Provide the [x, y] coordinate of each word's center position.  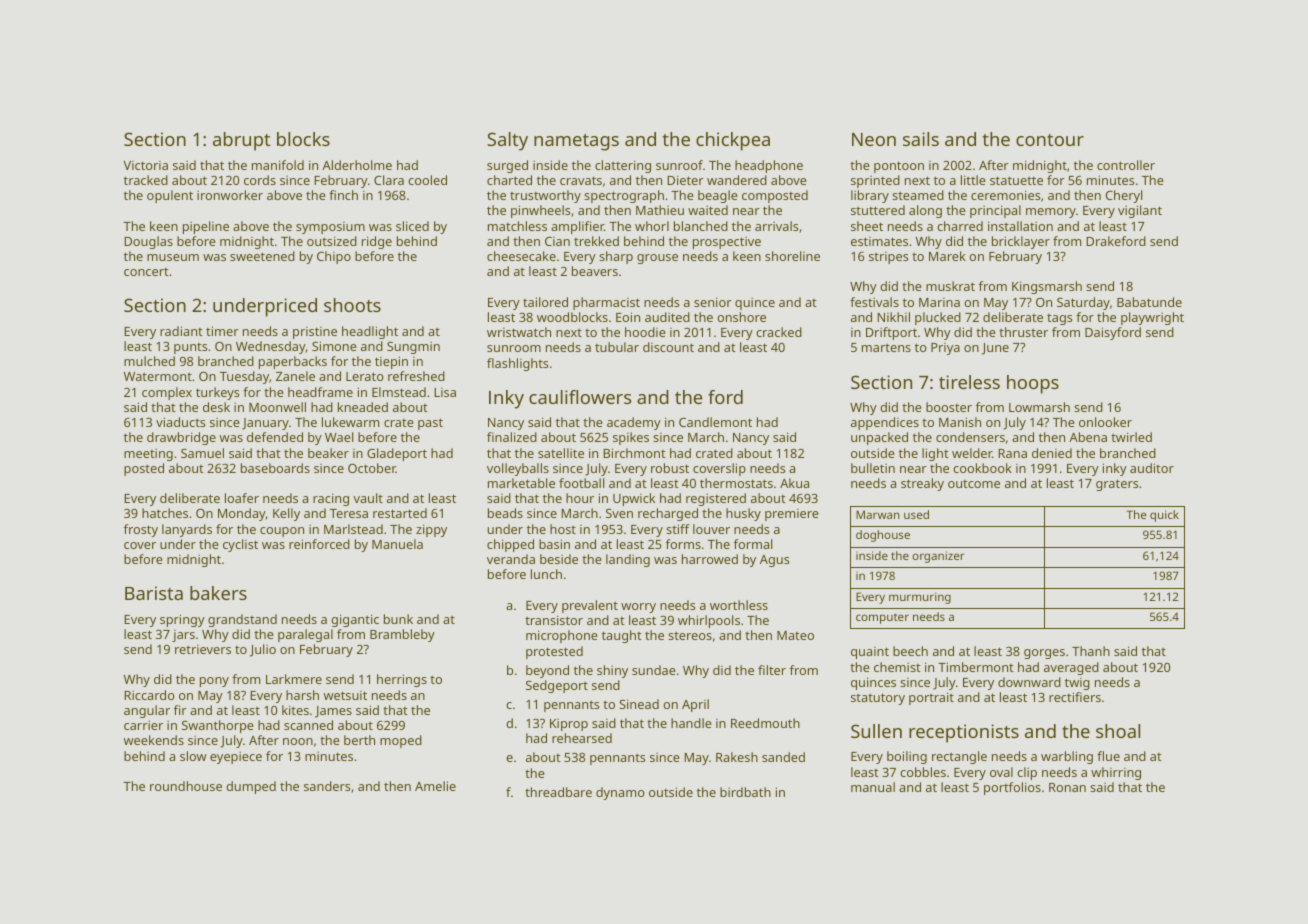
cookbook [982, 468]
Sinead [639, 704]
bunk [398, 619]
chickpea [733, 141]
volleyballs [518, 469]
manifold [278, 165]
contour [1050, 140]
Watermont [158, 376]
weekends [154, 740]
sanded [783, 757]
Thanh [1091, 651]
